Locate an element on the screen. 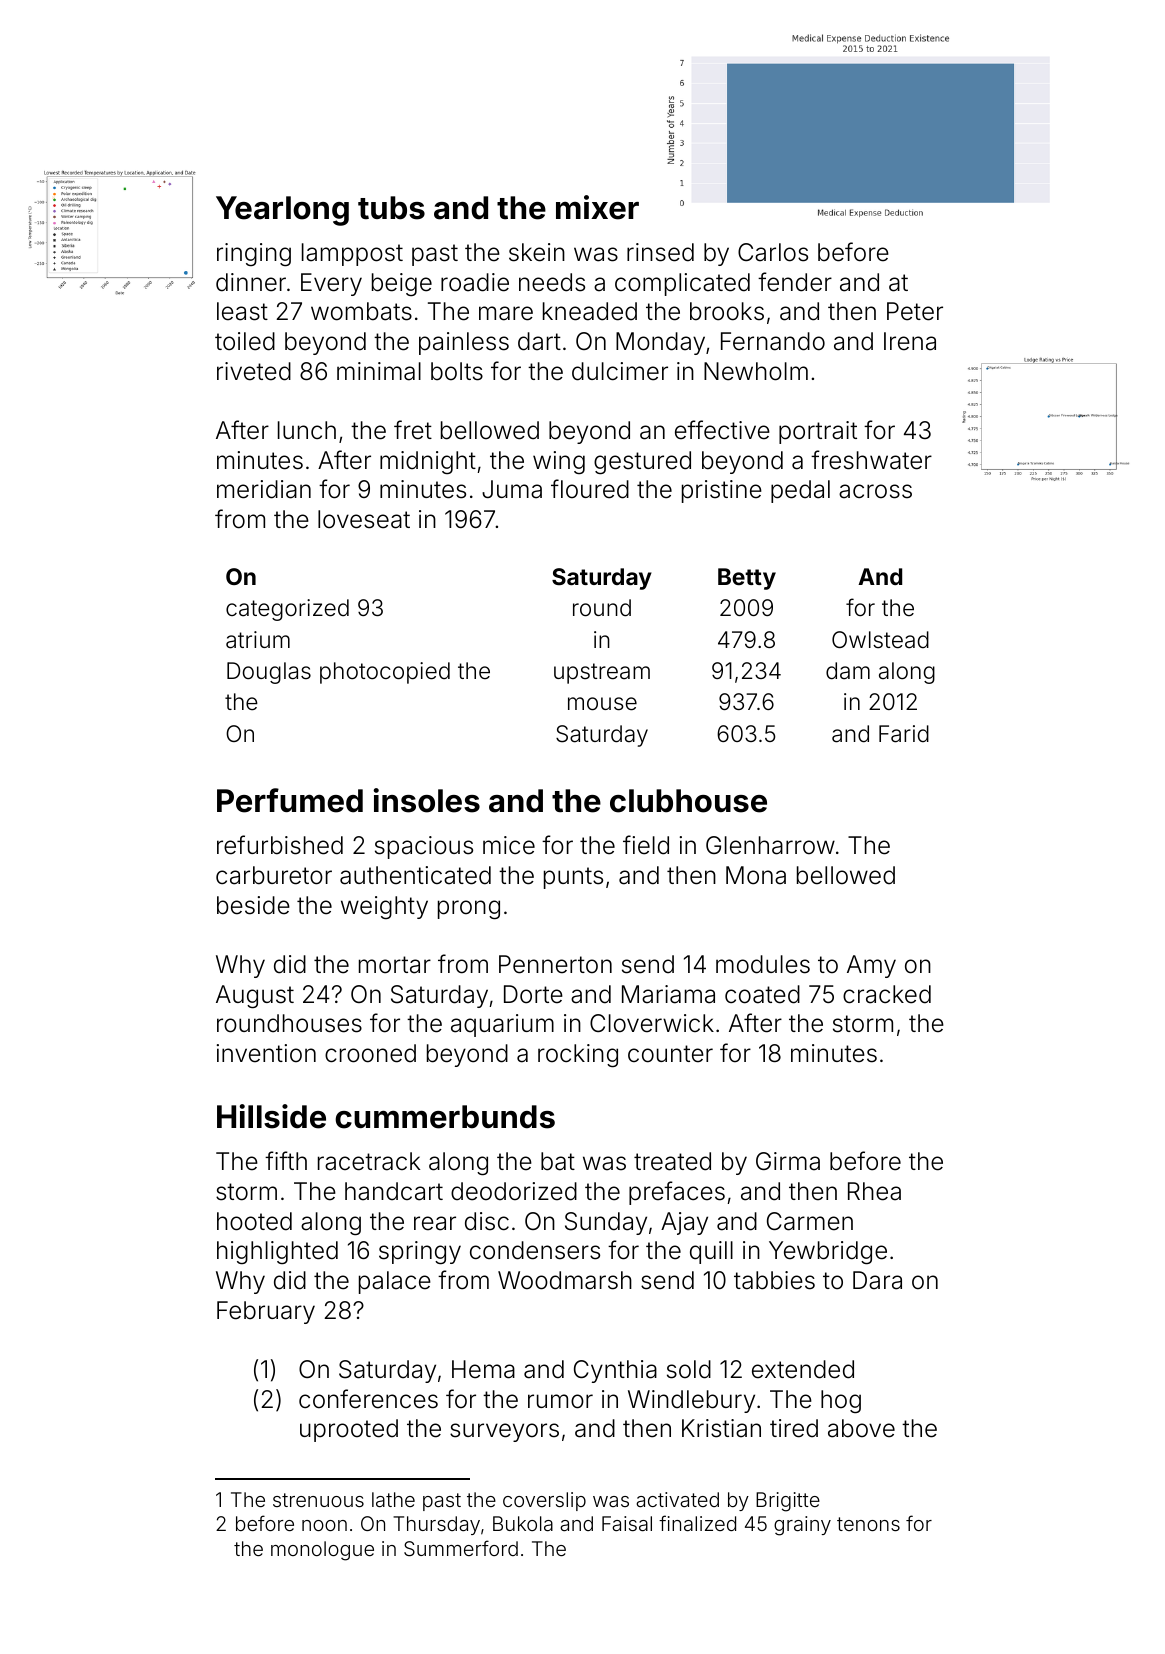 Image resolution: width=1165 pixels, height=1654 pixels. Woodmarsh is located at coordinates (565, 1280).
